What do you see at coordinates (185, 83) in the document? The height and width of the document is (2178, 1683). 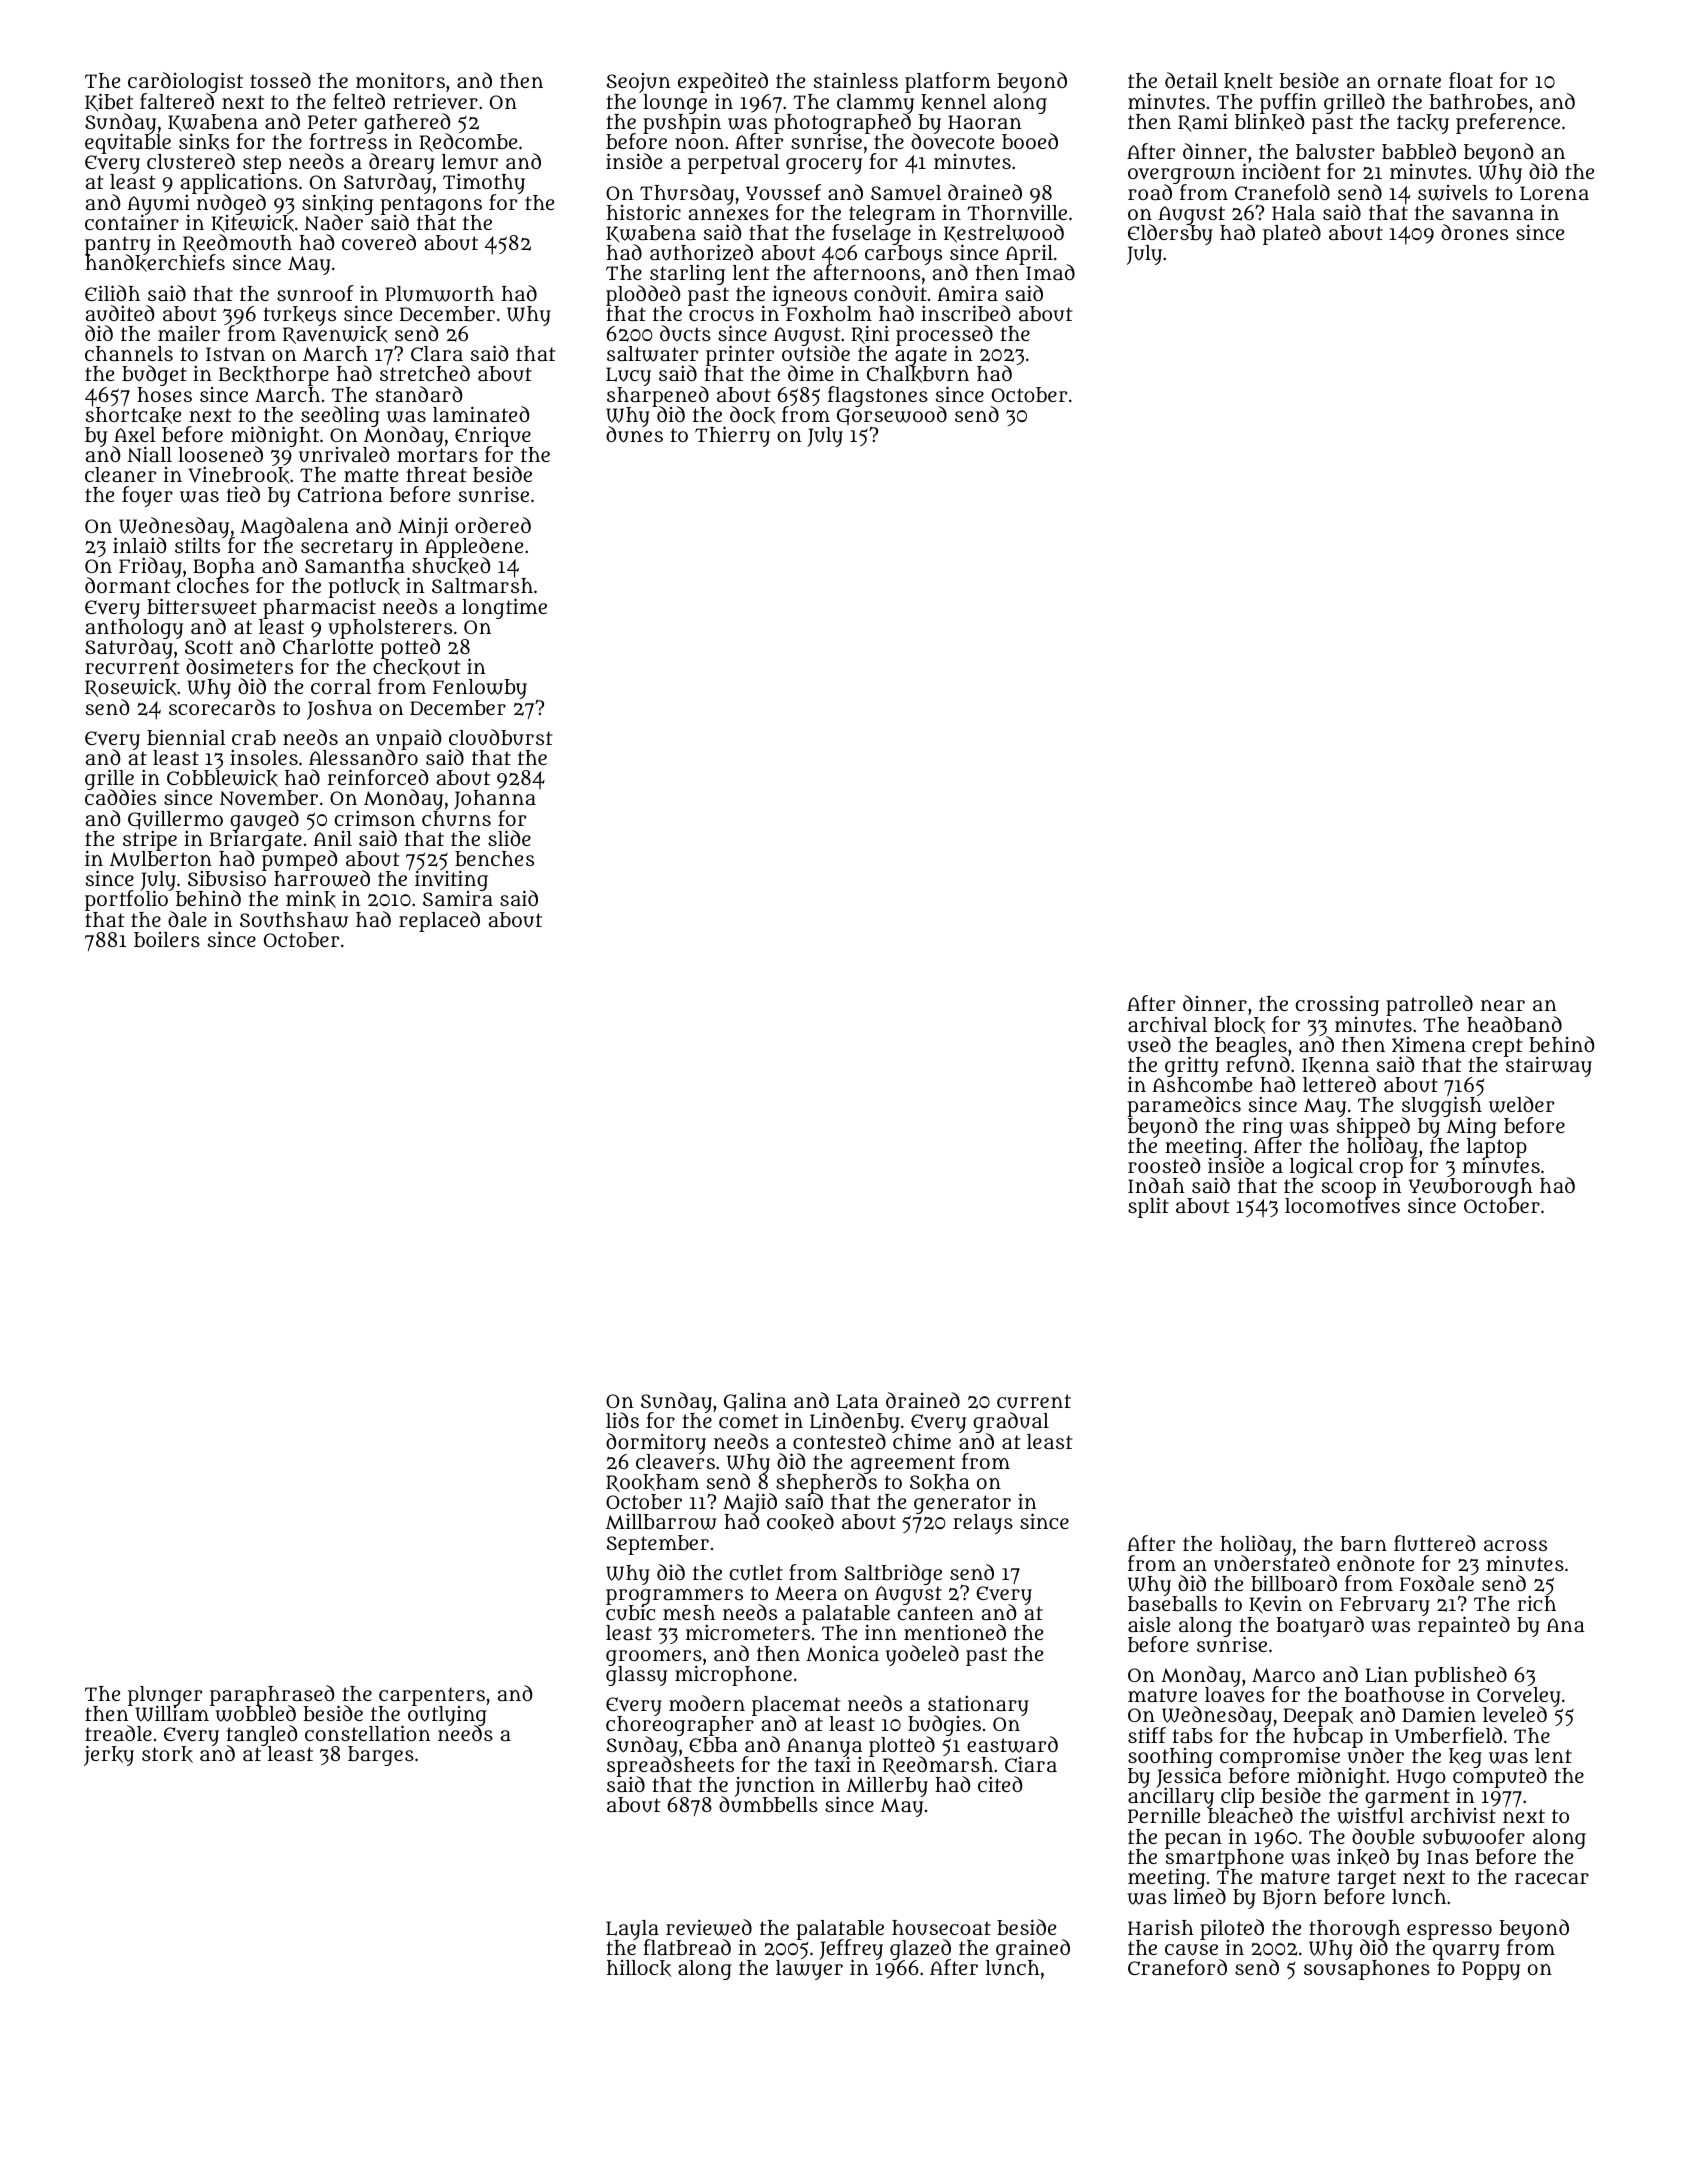 I see `cardiologist` at bounding box center [185, 83].
